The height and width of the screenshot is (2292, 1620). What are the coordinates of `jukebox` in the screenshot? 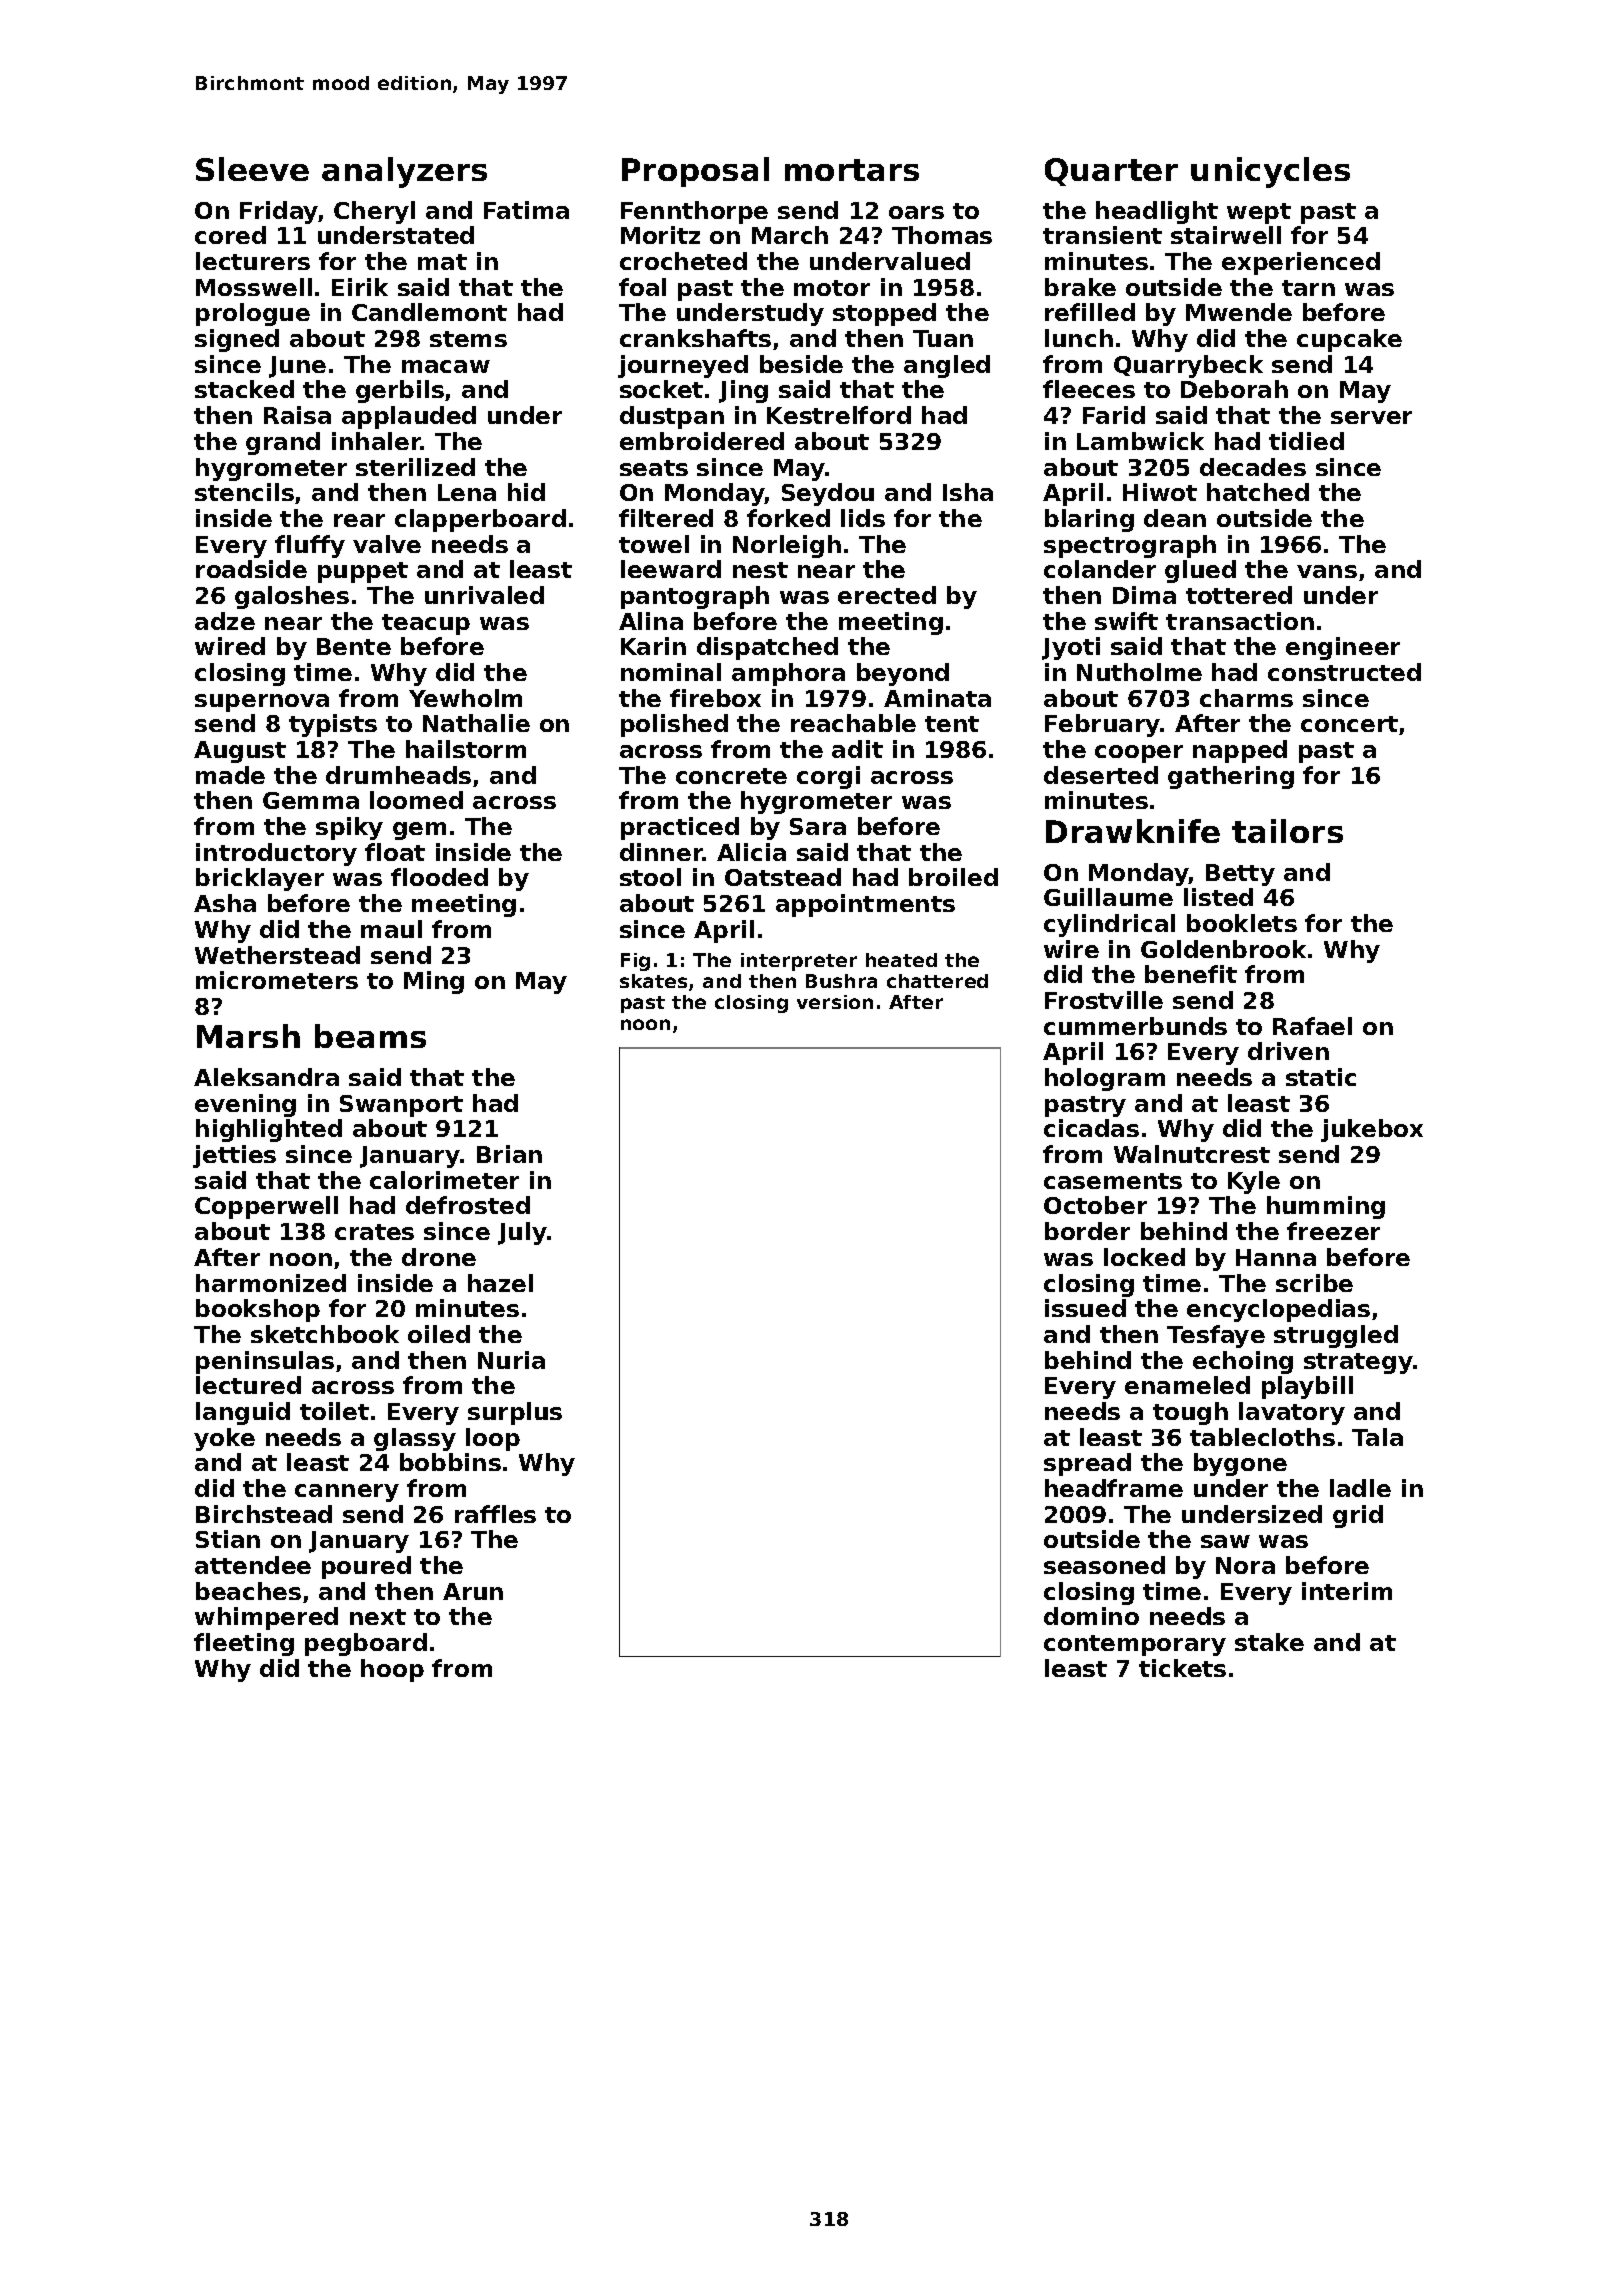 It's located at (1372, 1130).
